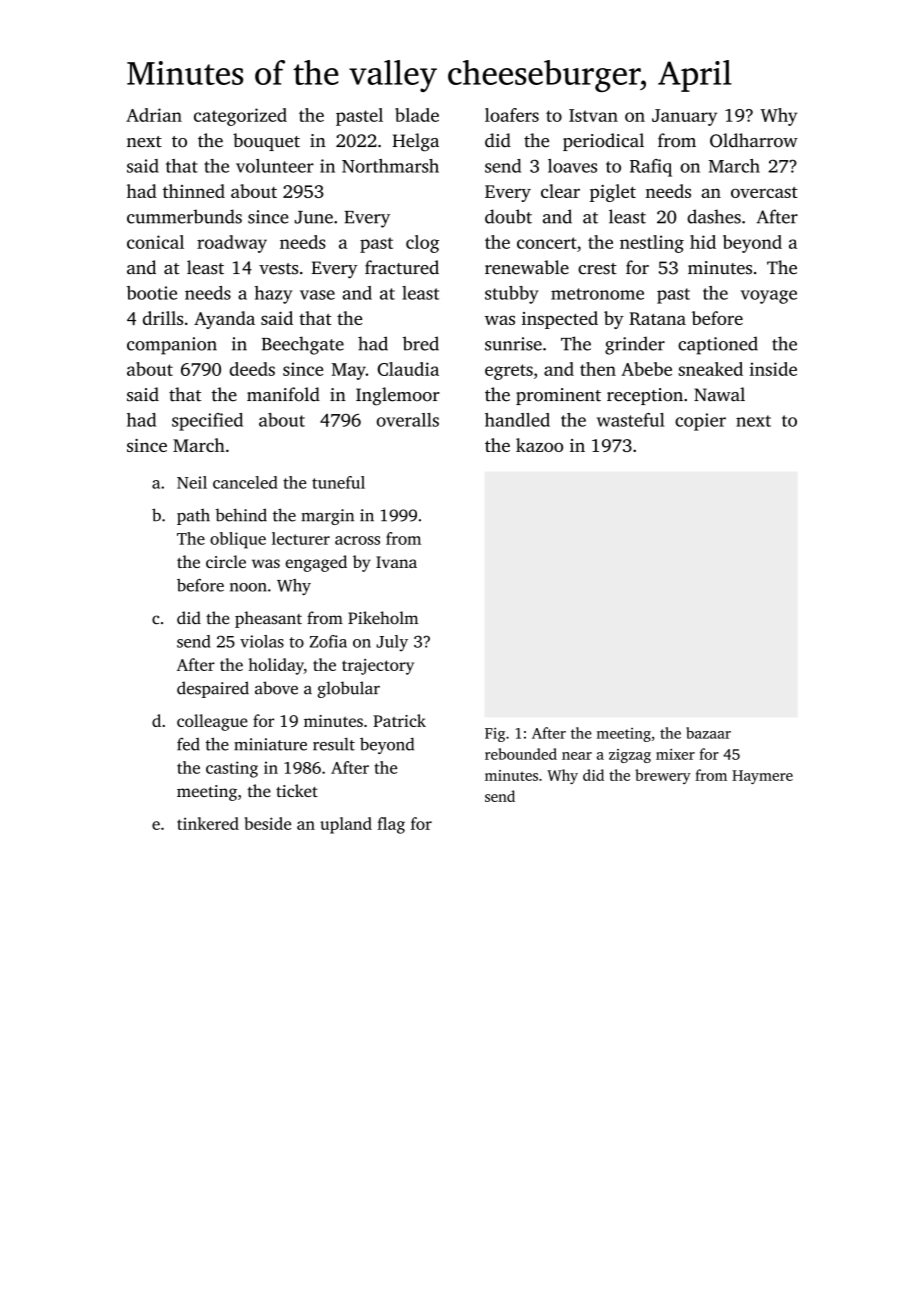  Describe the element at coordinates (700, 422) in the page. I see `copier` at that location.
